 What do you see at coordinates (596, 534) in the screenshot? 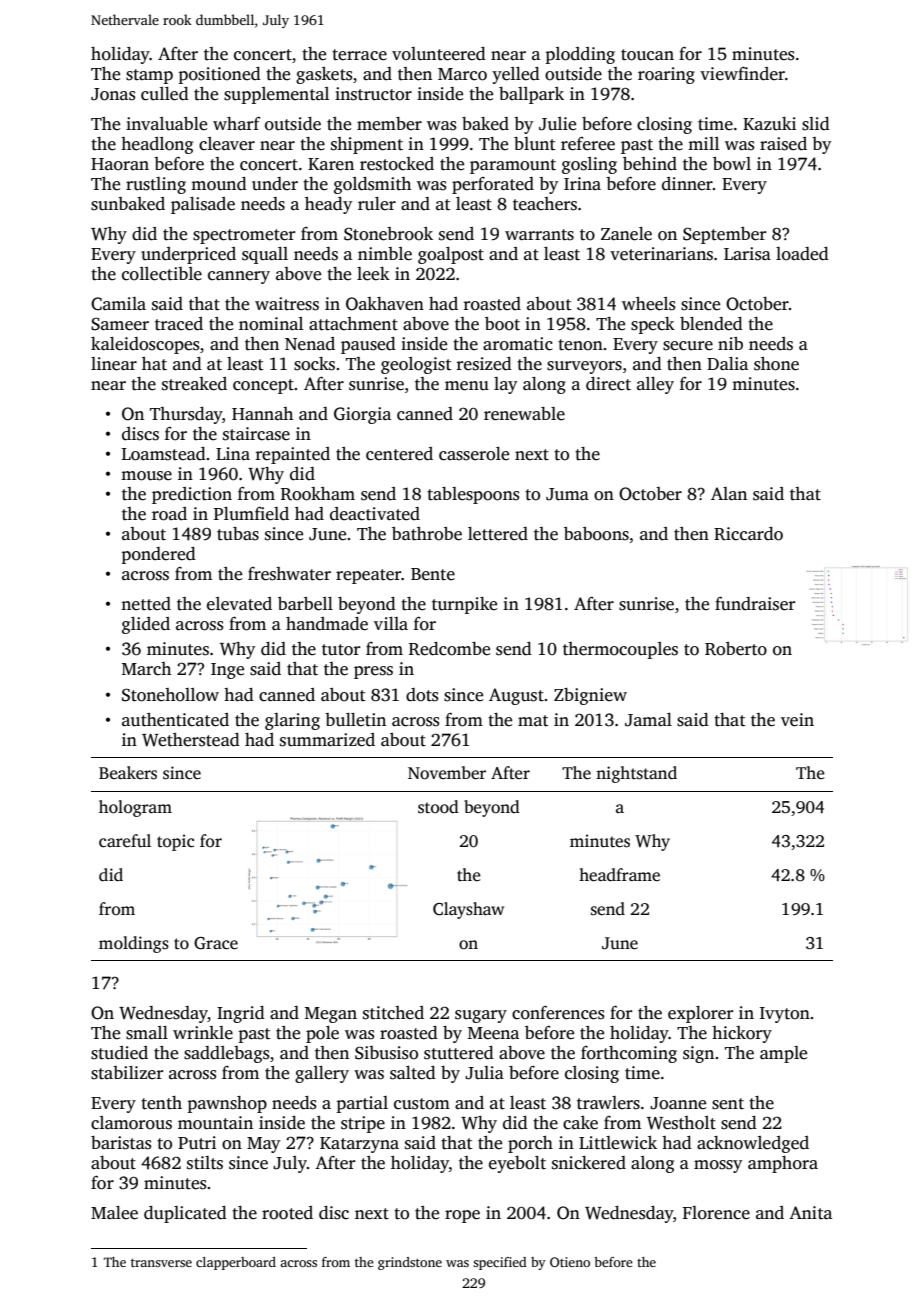
I see `baboons` at bounding box center [596, 534].
